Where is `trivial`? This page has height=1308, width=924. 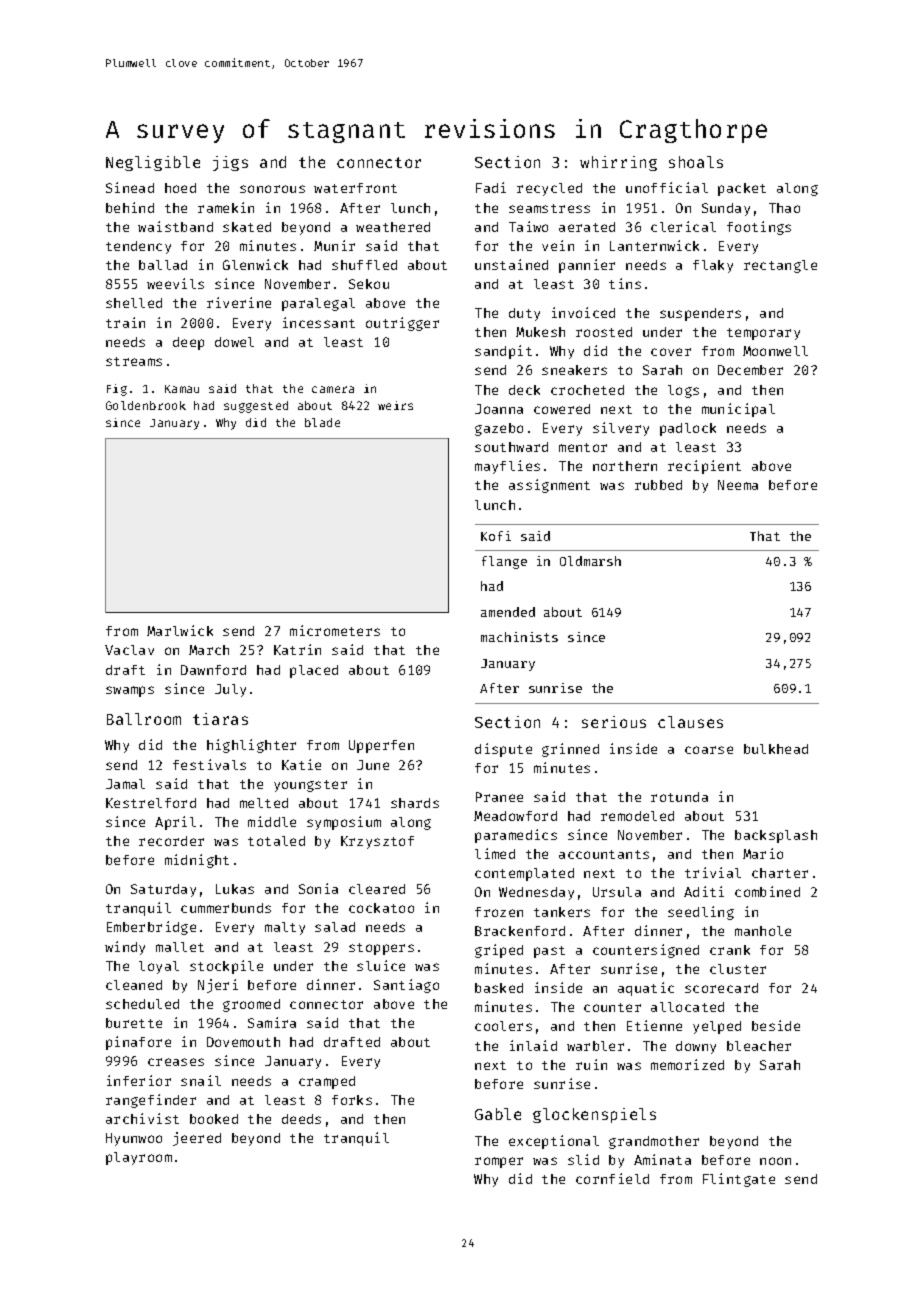
trivial is located at coordinates (713, 872).
